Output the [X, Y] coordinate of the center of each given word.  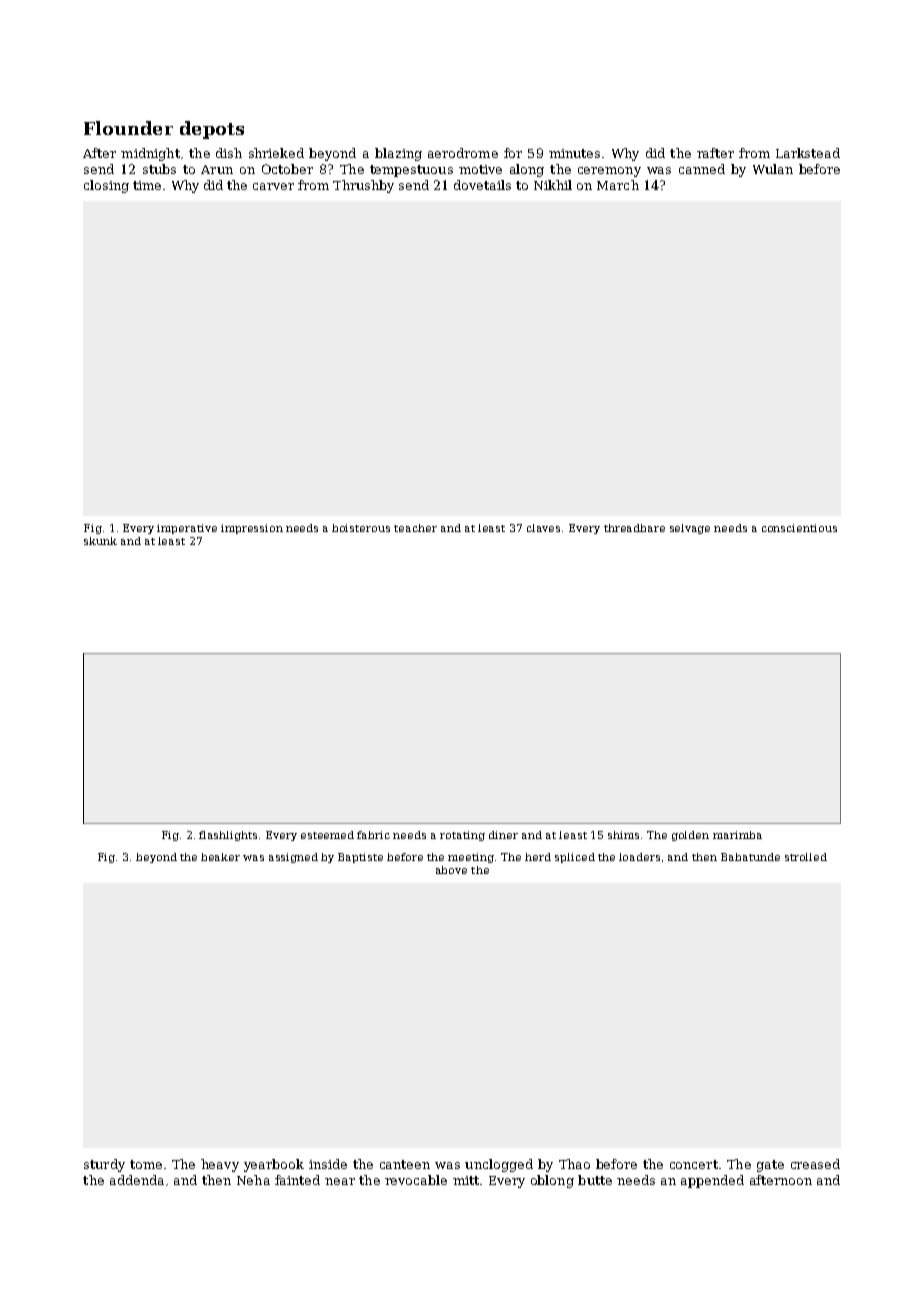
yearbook [274, 1165]
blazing [398, 154]
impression [252, 529]
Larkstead [808, 153]
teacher [415, 528]
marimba [737, 835]
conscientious [799, 528]
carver [273, 186]
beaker [220, 857]
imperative [187, 529]
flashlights [228, 836]
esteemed [327, 835]
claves [543, 528]
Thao [574, 1164]
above [451, 870]
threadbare [634, 528]
